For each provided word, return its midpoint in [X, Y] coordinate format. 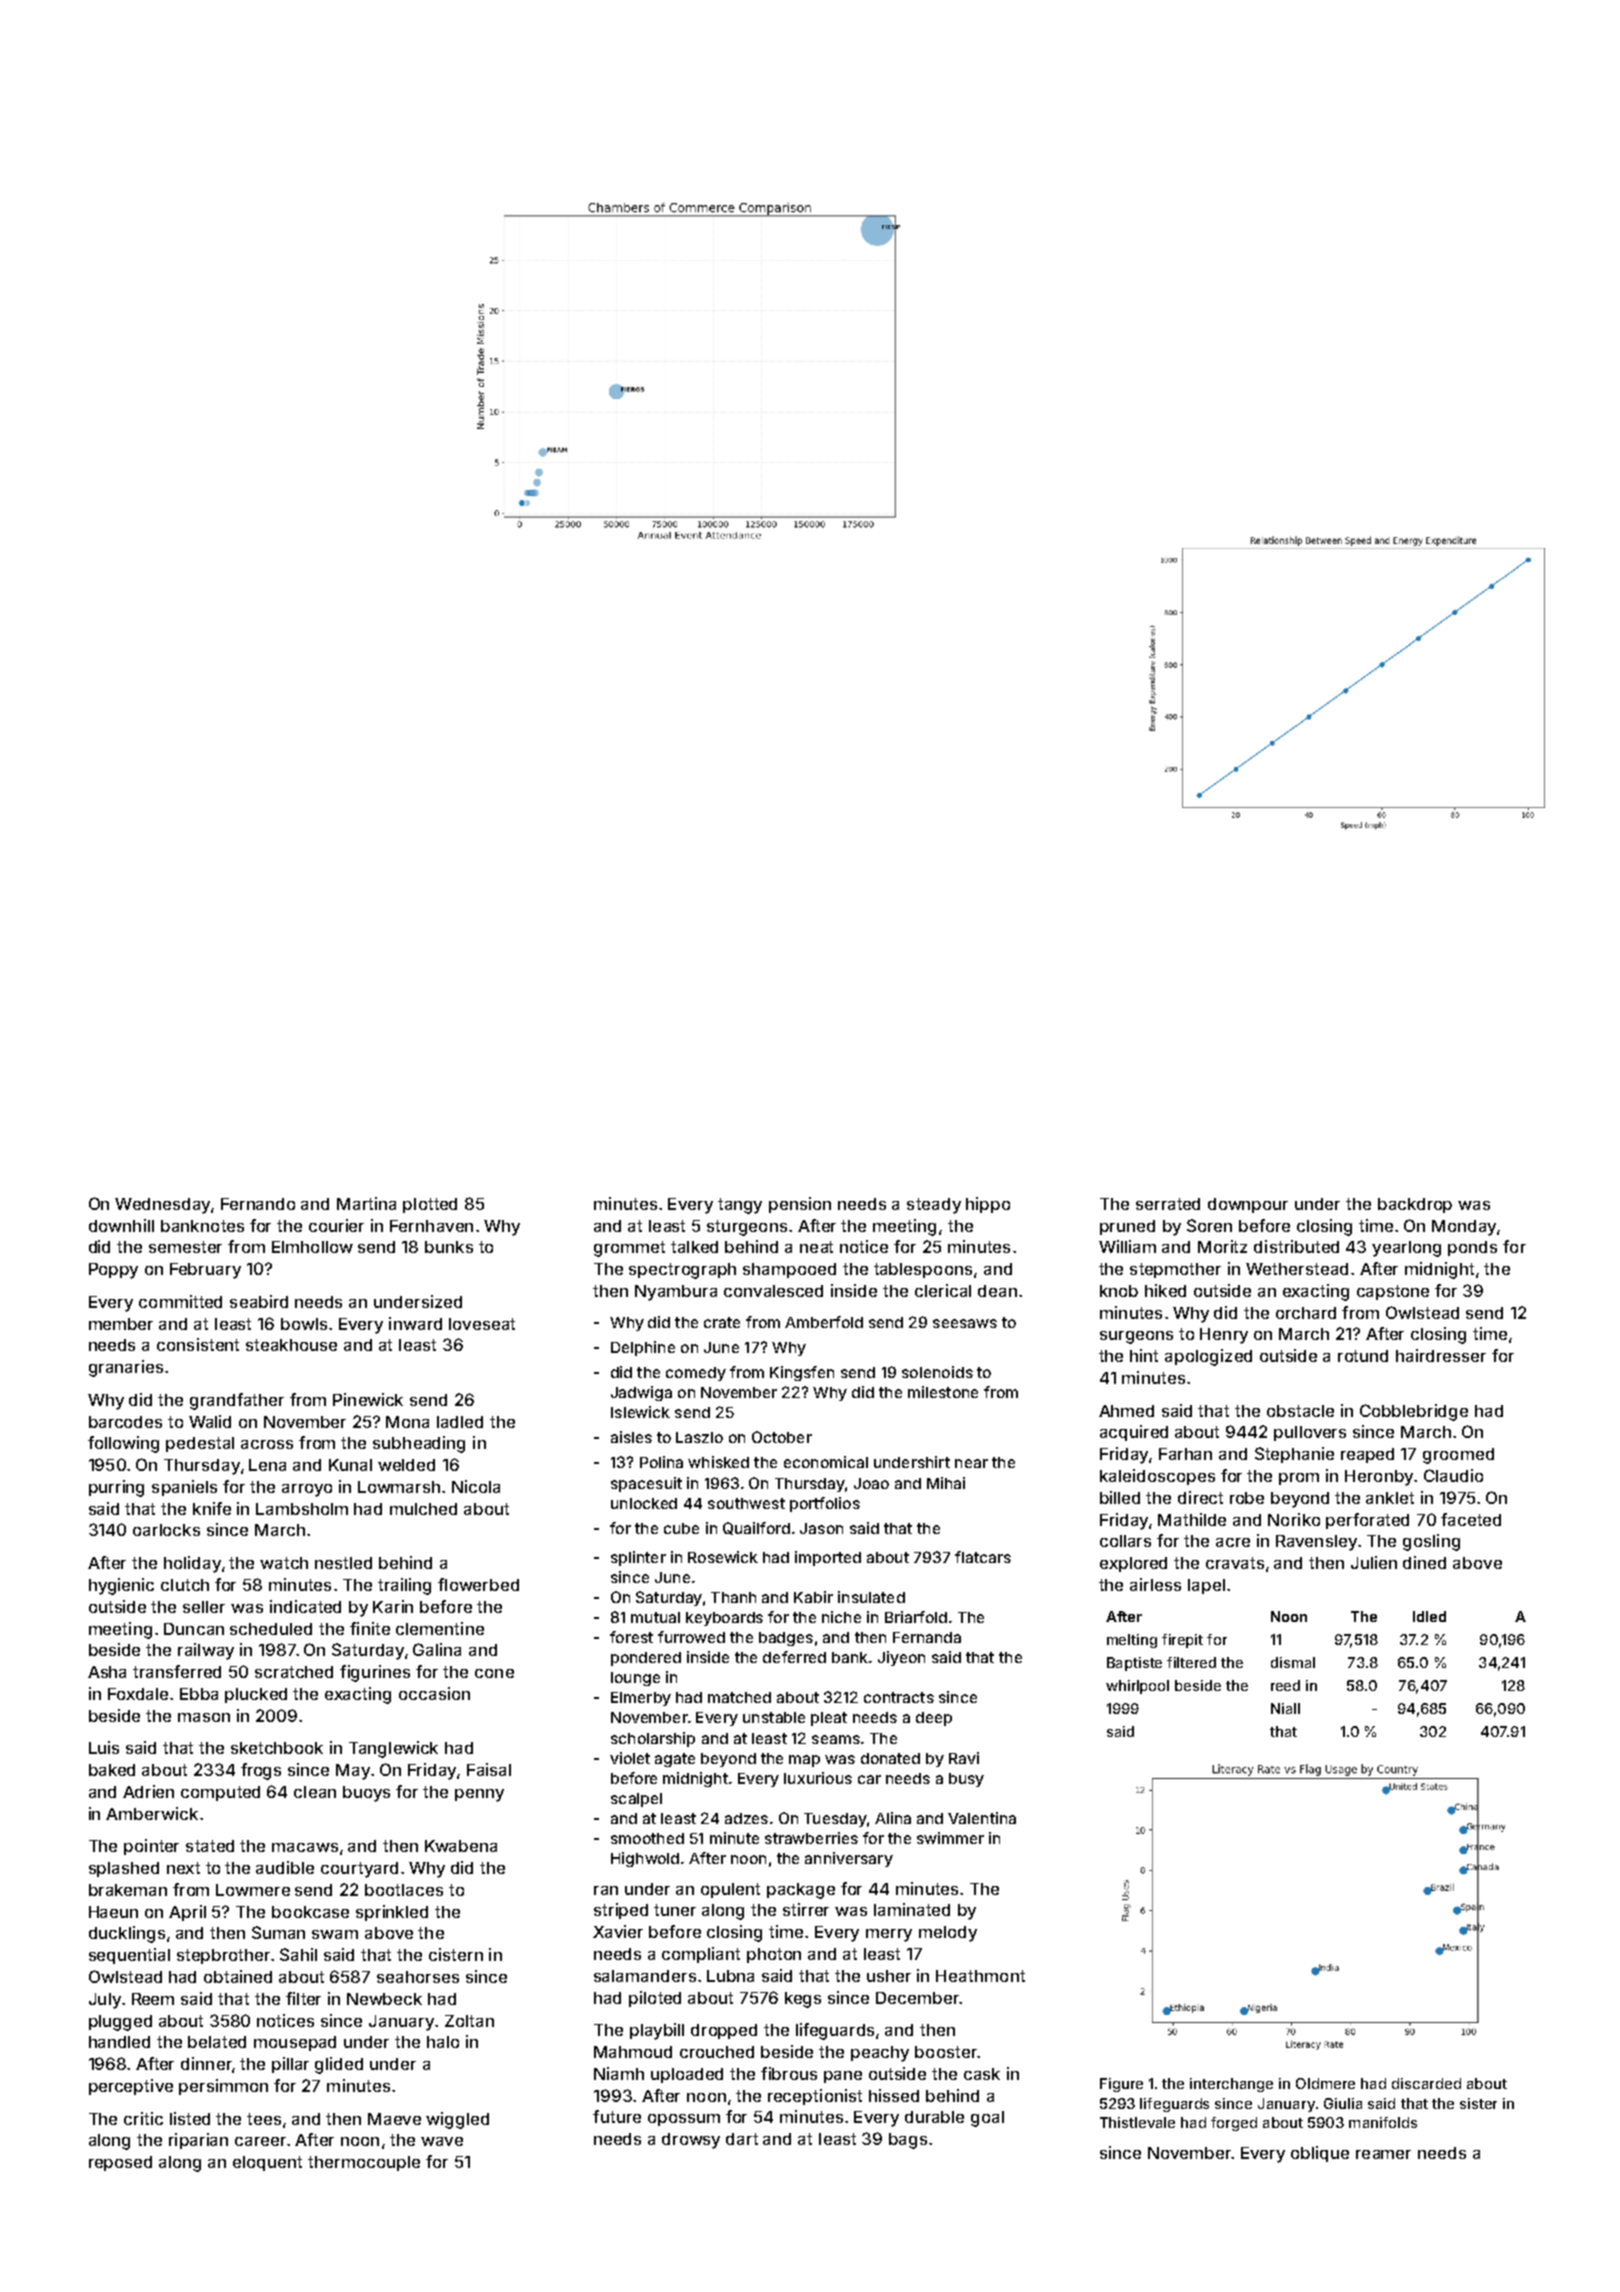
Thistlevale [1137, 2122]
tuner [675, 1910]
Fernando [258, 1204]
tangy [740, 1206]
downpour [1248, 1205]
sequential [129, 1956]
